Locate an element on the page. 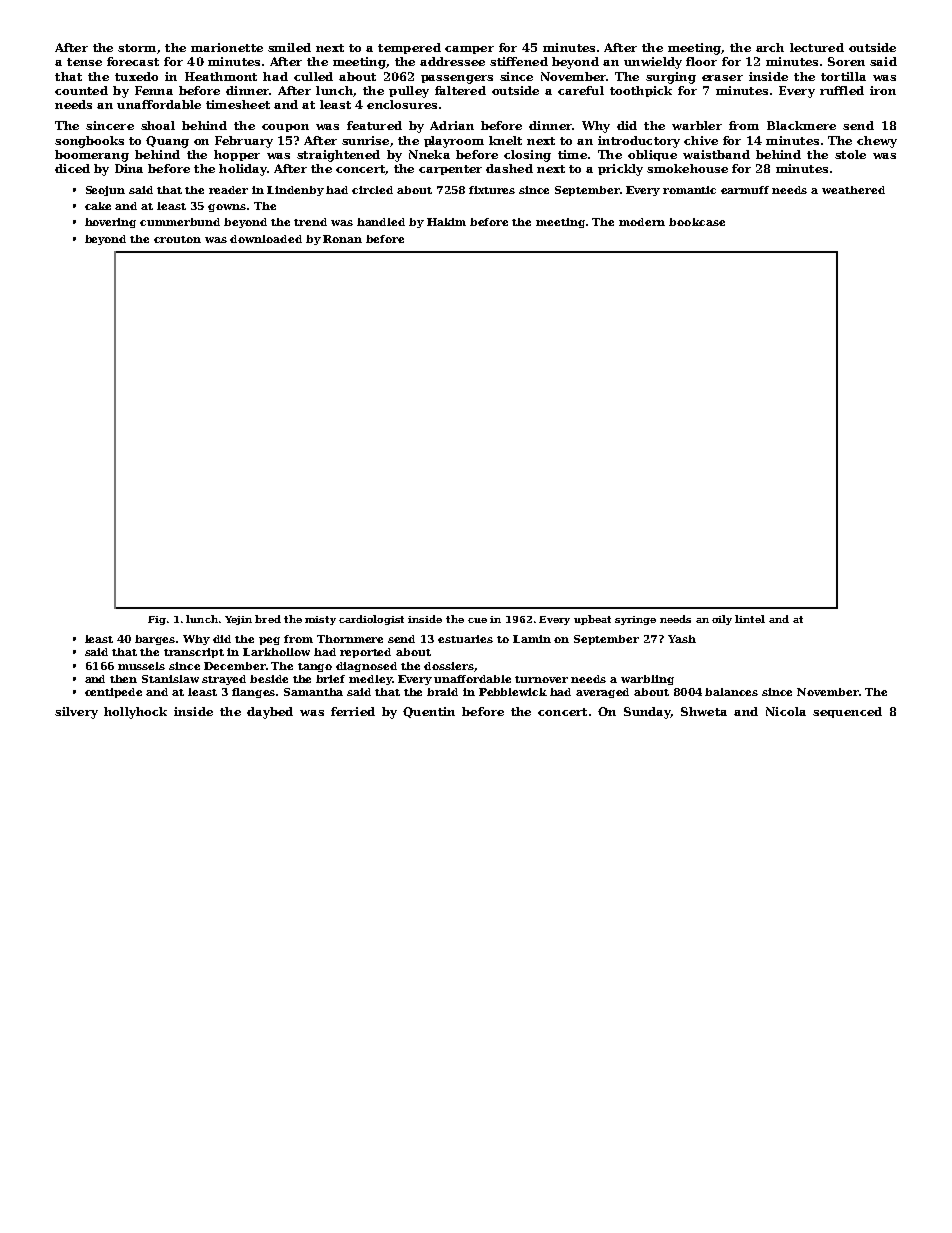 The width and height of the document is (952, 1233). February is located at coordinates (244, 142).
